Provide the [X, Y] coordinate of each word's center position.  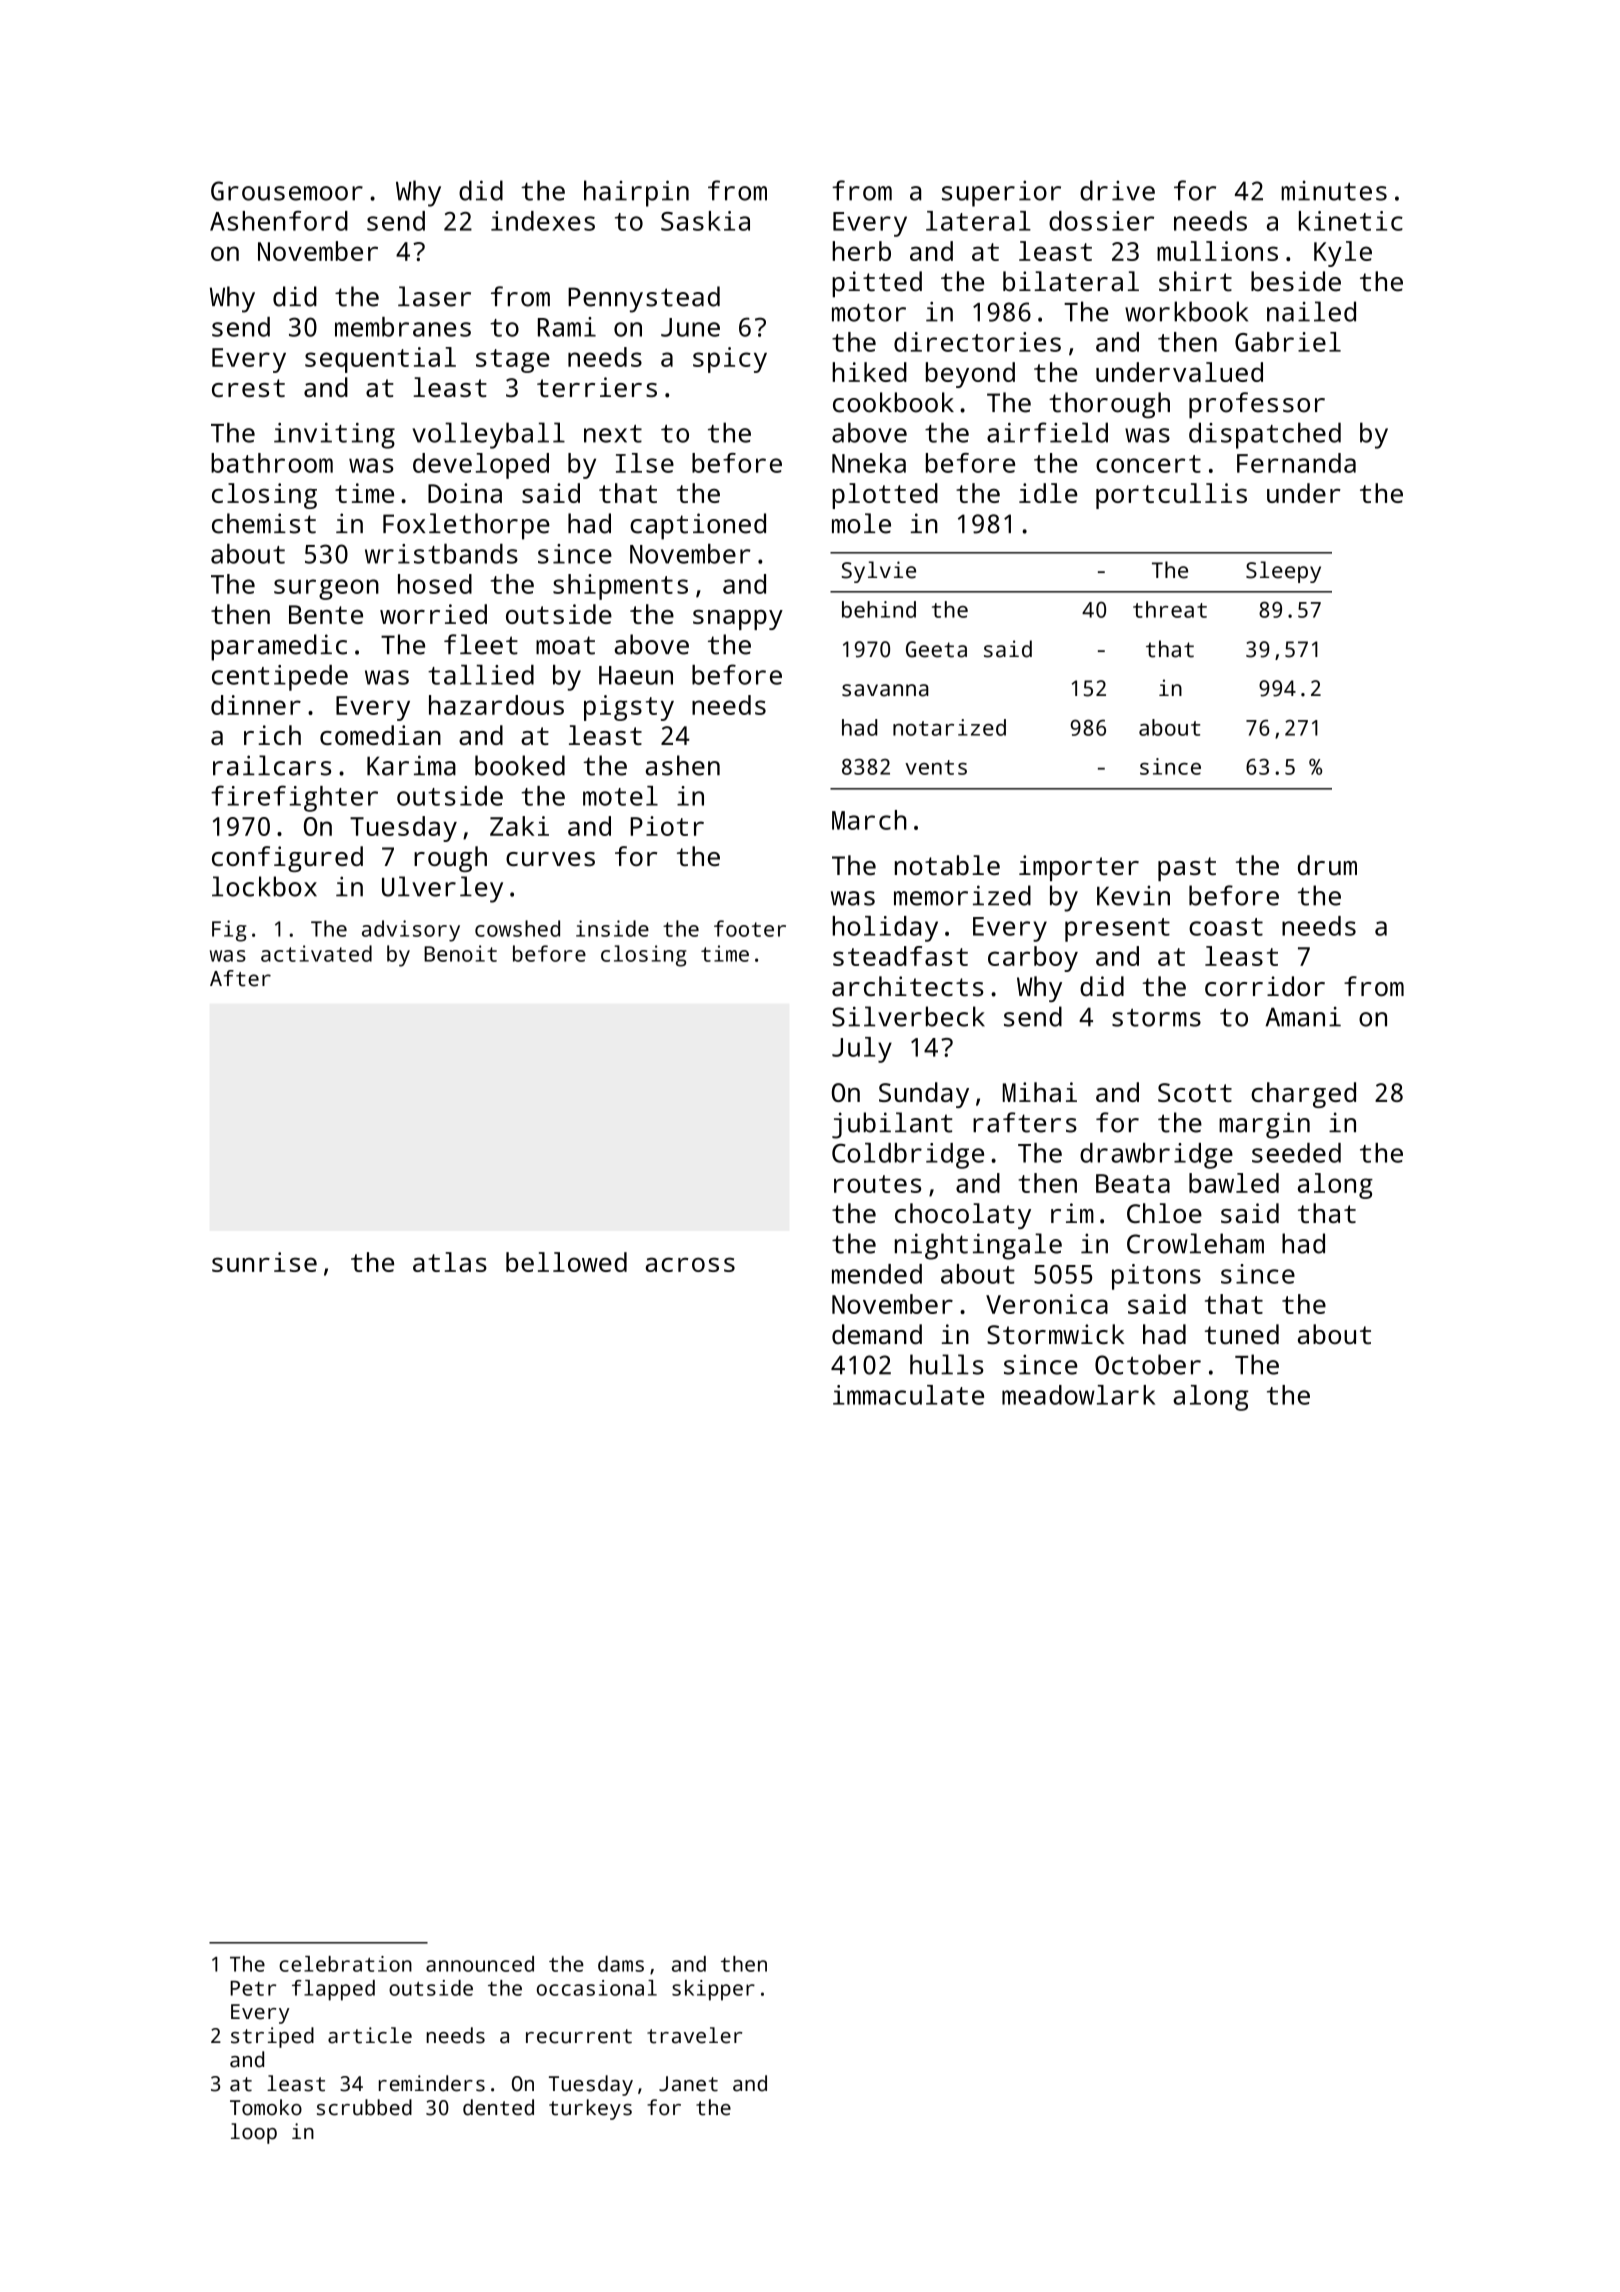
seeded [1296, 1153]
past [1187, 869]
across [690, 1264]
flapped [333, 1990]
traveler [695, 2035]
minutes [1334, 191]
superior [1001, 194]
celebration [345, 1964]
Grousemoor [287, 191]
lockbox [264, 886]
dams [621, 1964]
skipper [713, 1990]
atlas [450, 1262]
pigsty [629, 708]
